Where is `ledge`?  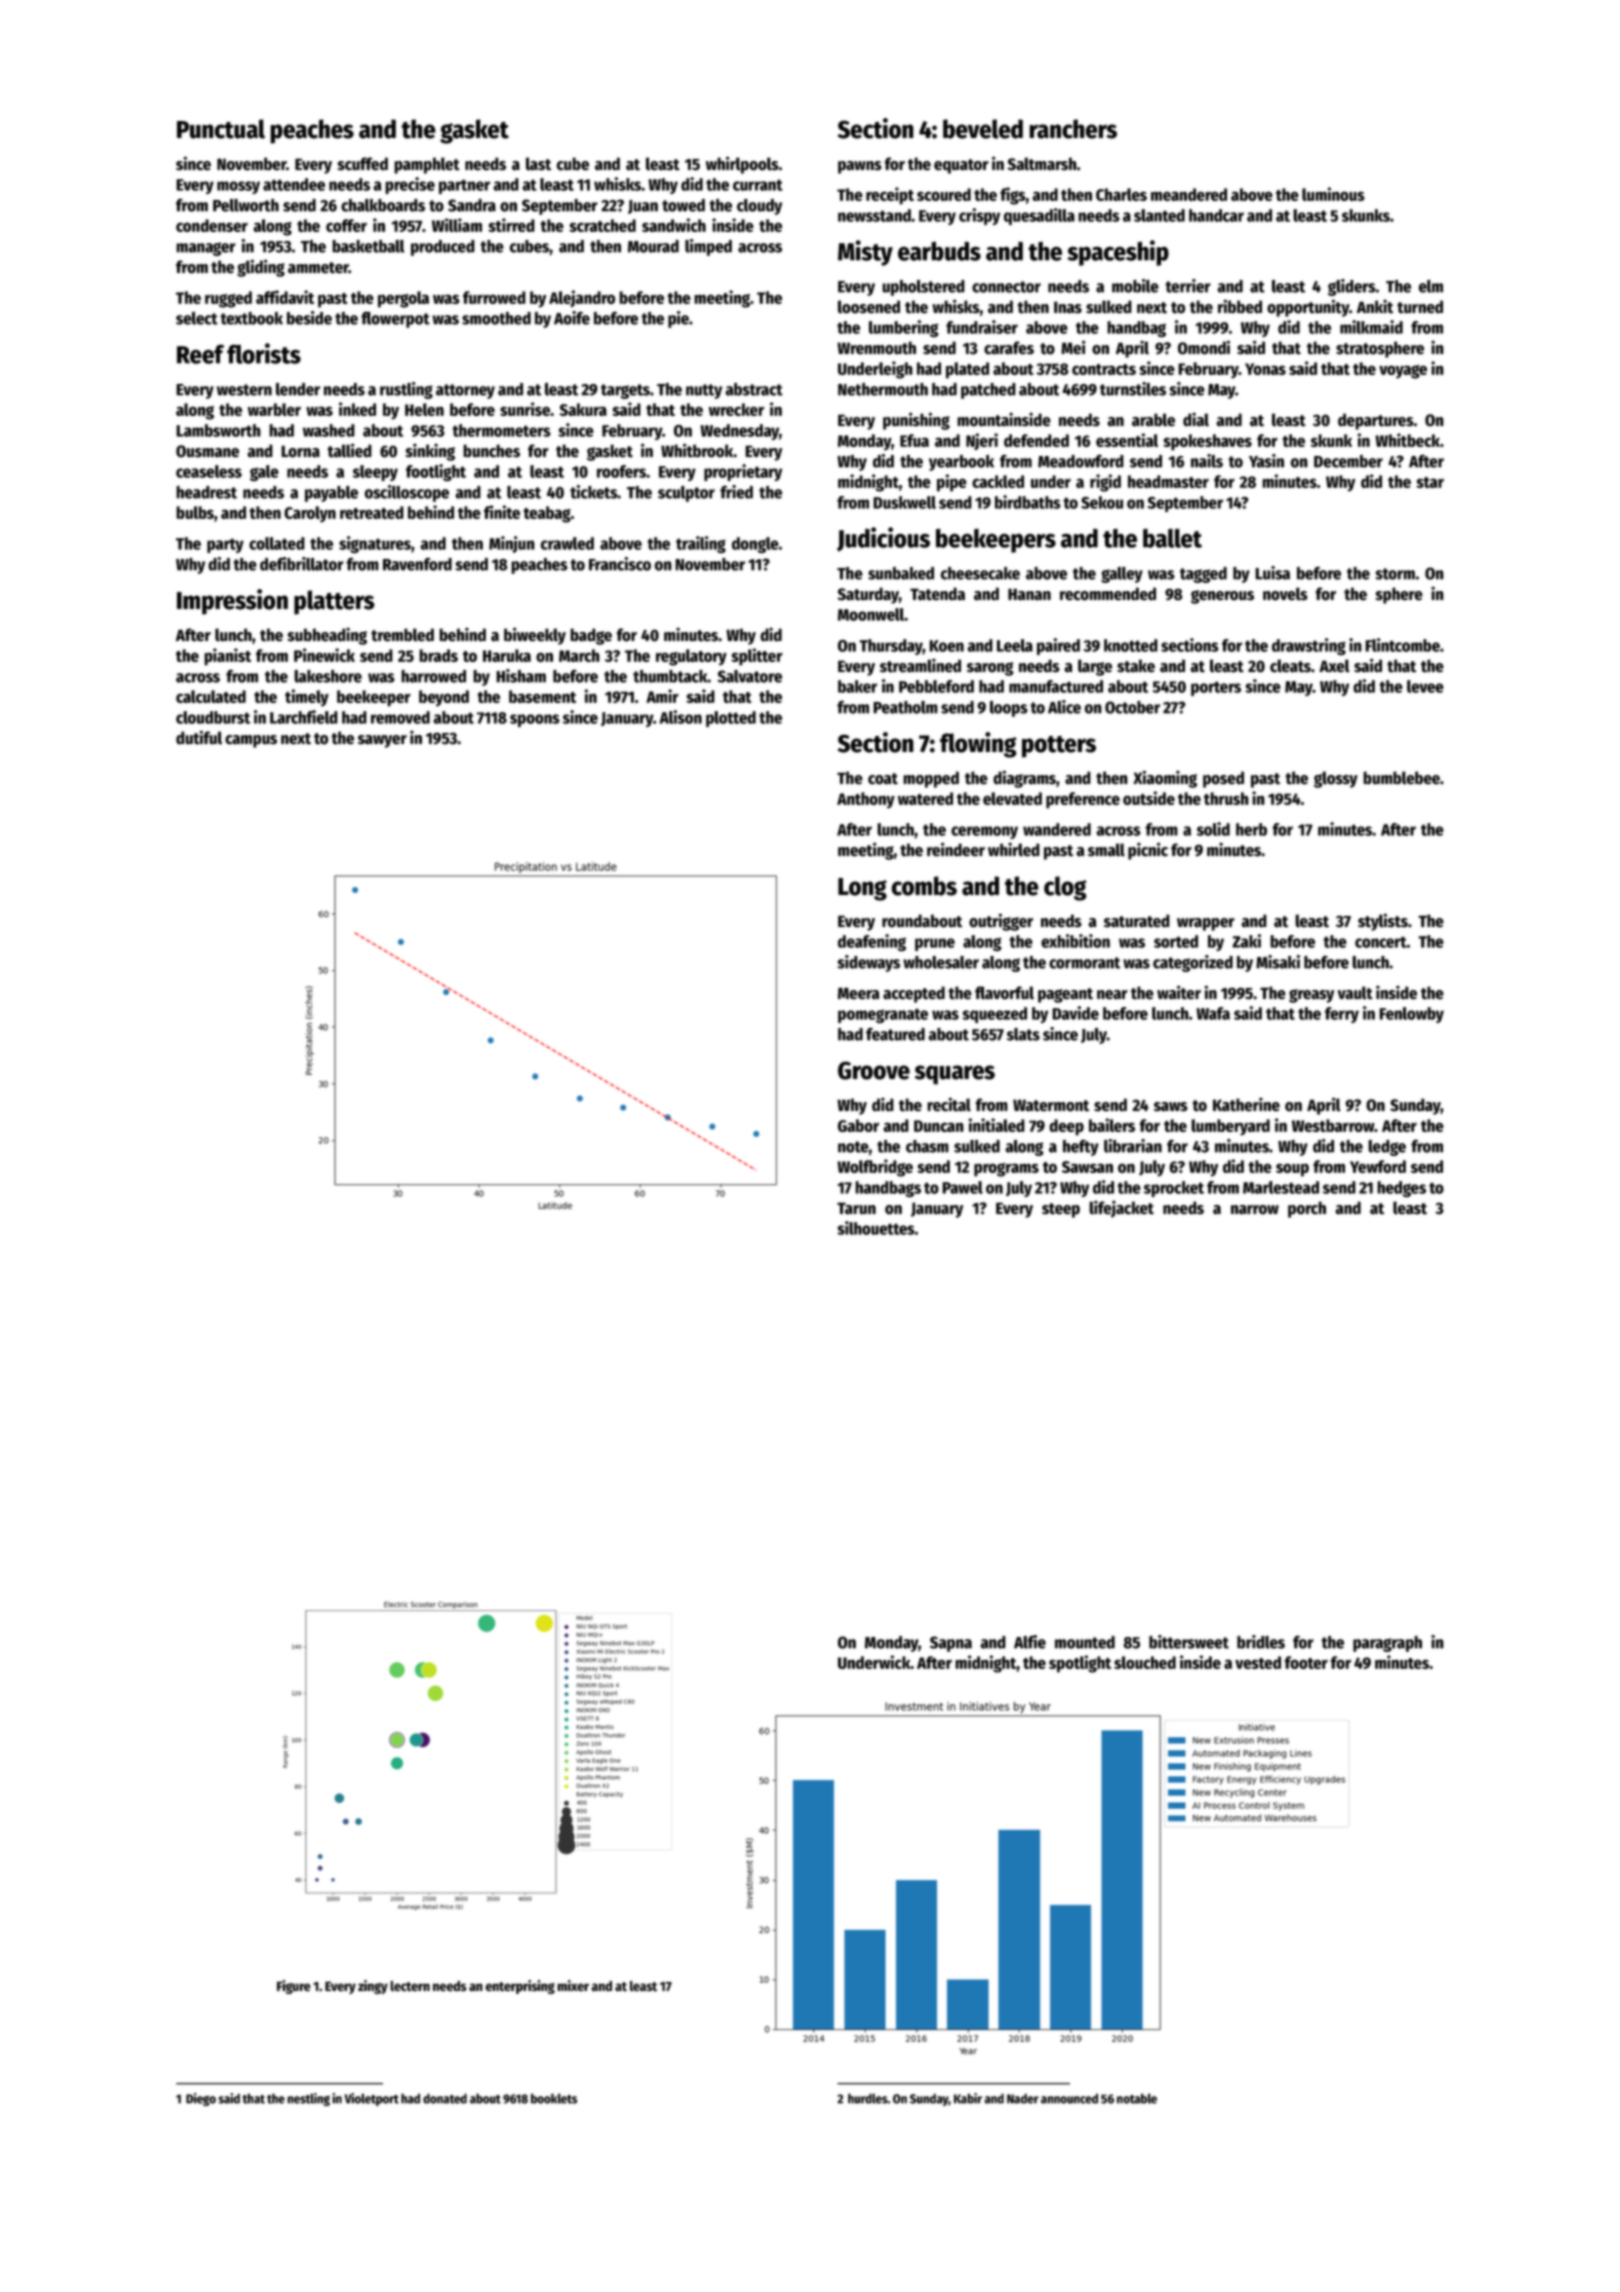 ledge is located at coordinates (1387, 1148).
